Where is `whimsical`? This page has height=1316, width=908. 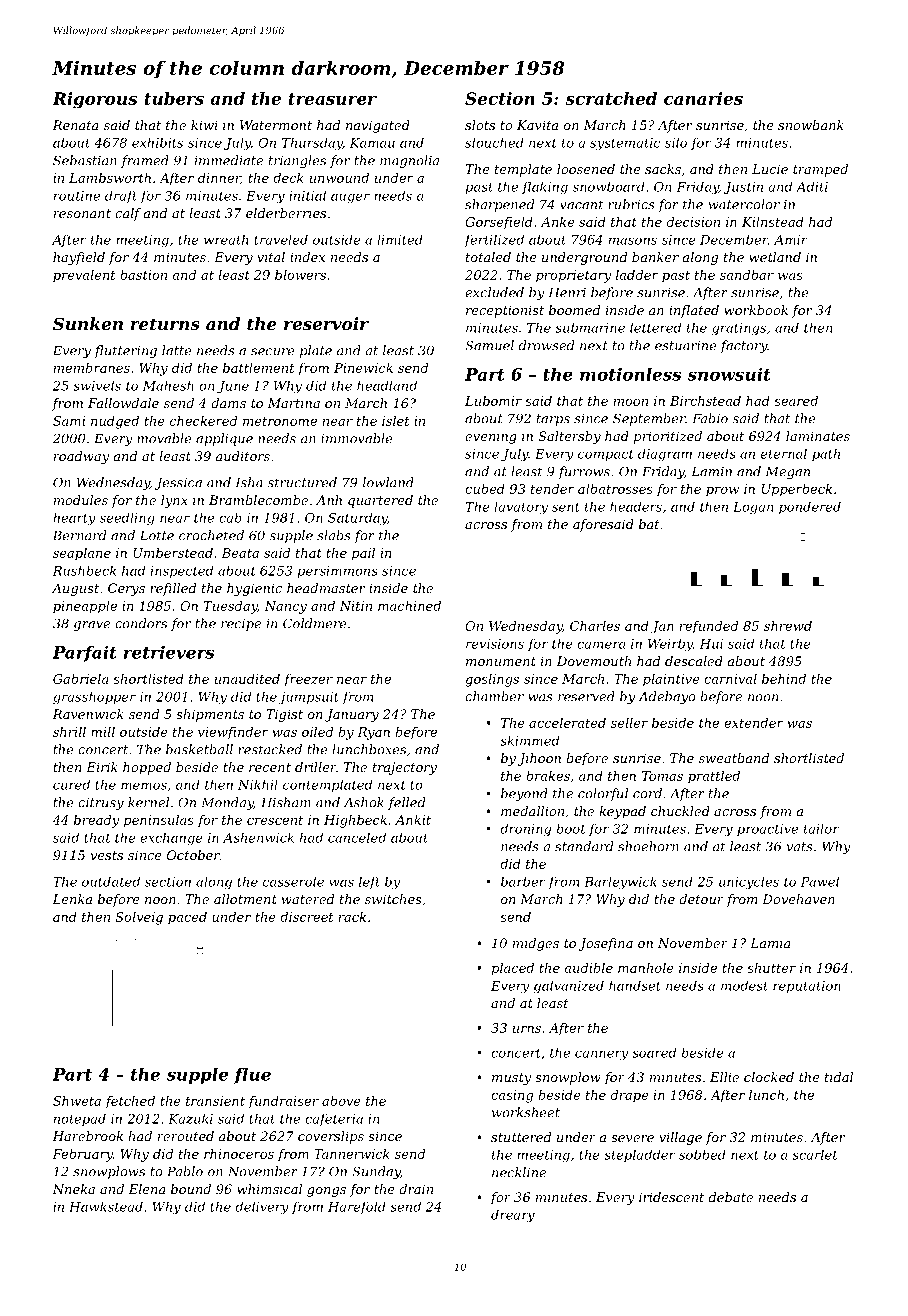 whimsical is located at coordinates (269, 1189).
